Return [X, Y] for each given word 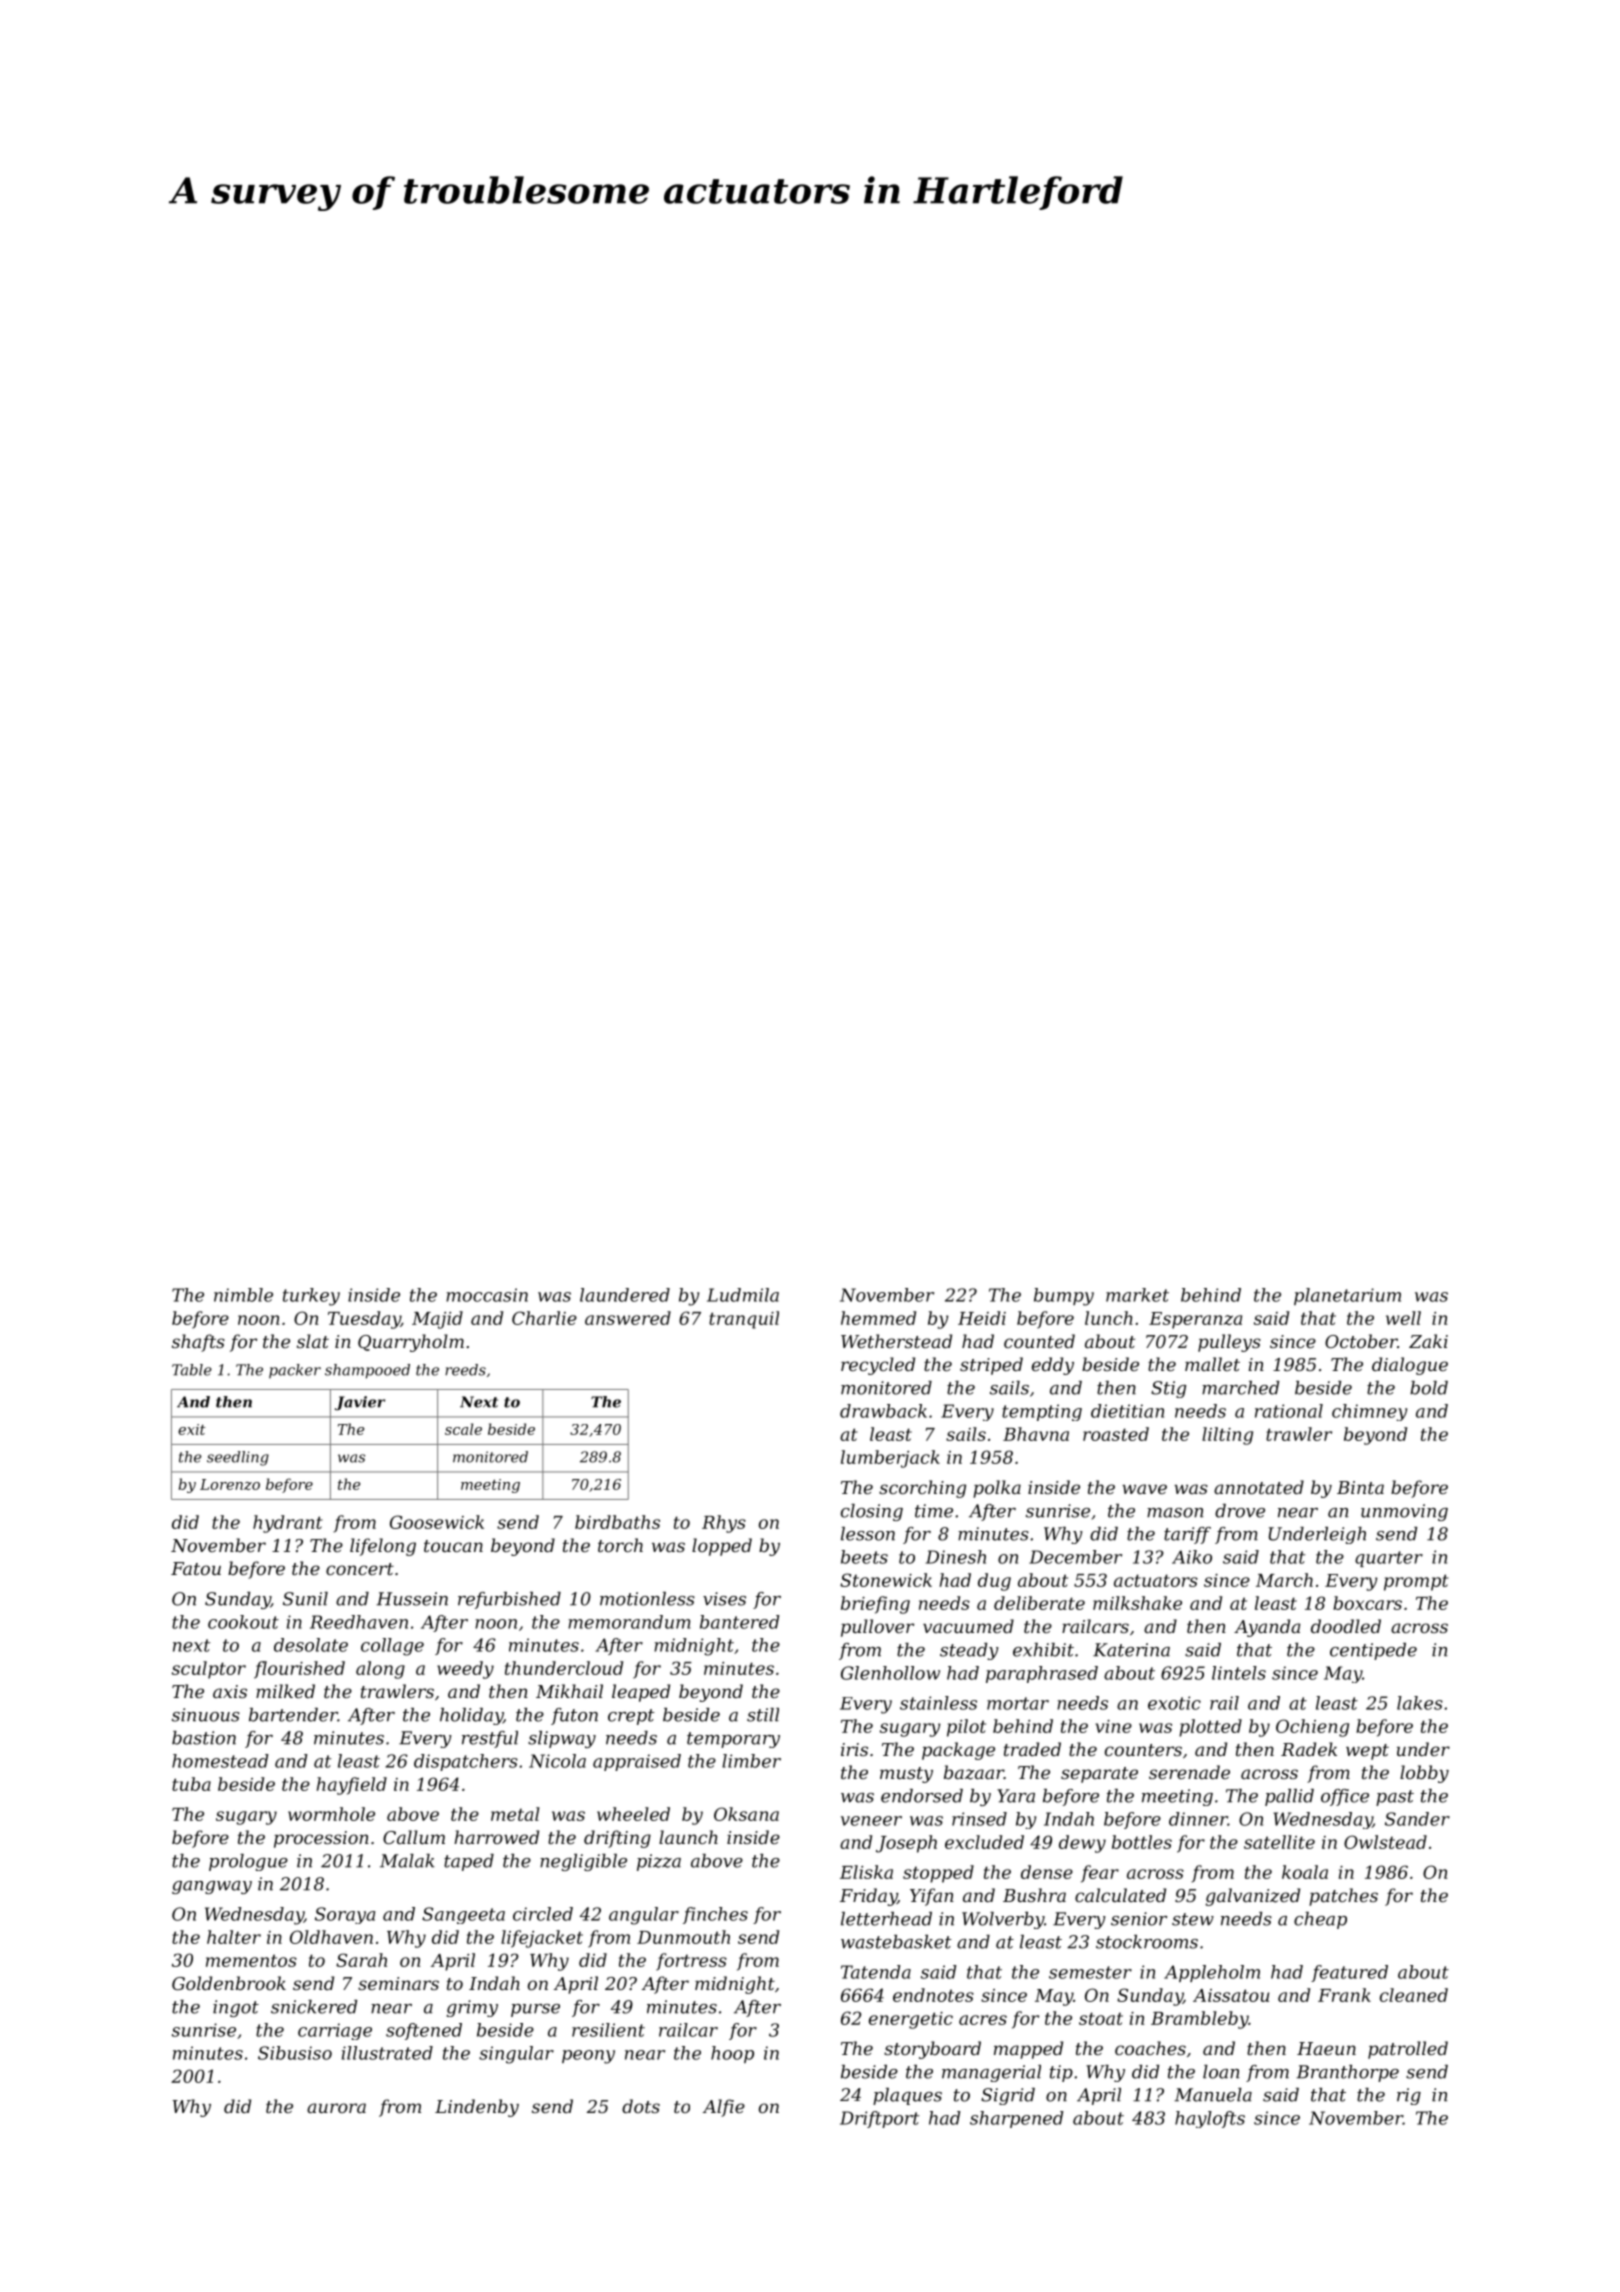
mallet [1212, 1364]
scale [463, 1429]
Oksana [746, 1814]
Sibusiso [295, 2053]
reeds [465, 1370]
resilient [608, 2030]
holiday [471, 1716]
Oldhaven [331, 1937]
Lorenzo [230, 1484]
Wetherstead [896, 1341]
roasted [1116, 1434]
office [1345, 1797]
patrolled [1408, 2050]
